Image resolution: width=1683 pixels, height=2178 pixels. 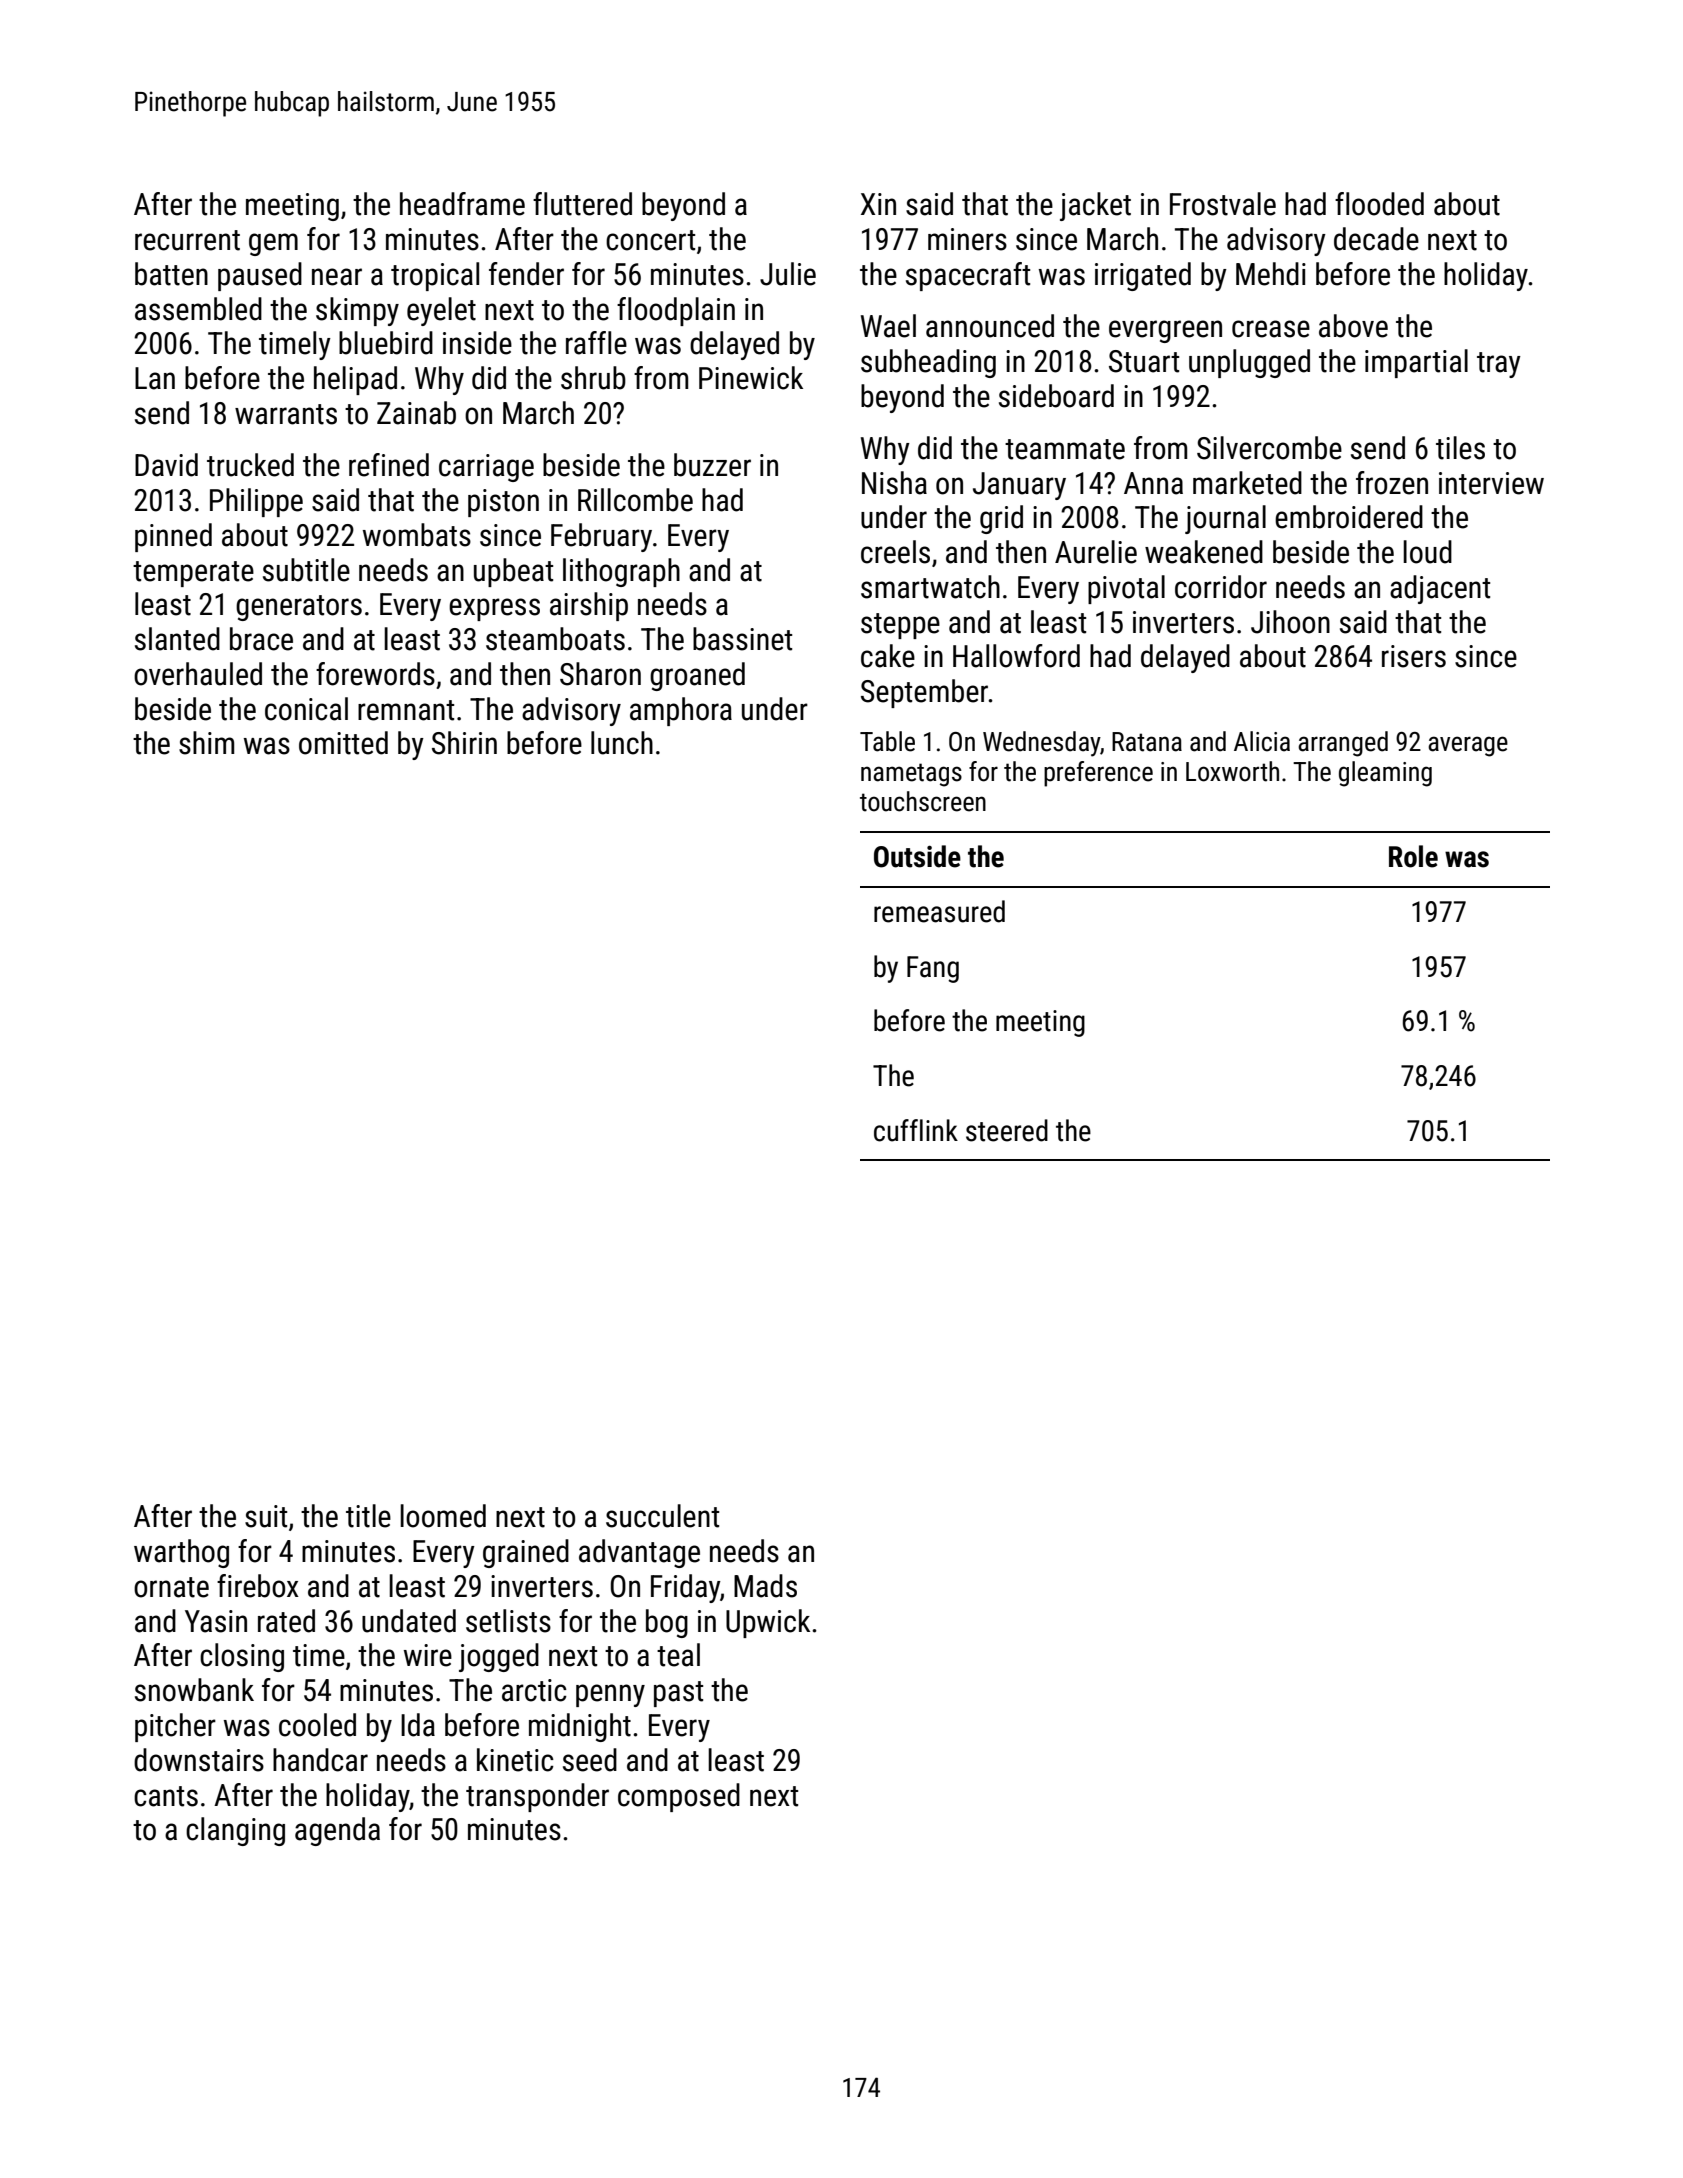 I want to click on setlists, so click(x=508, y=1621).
